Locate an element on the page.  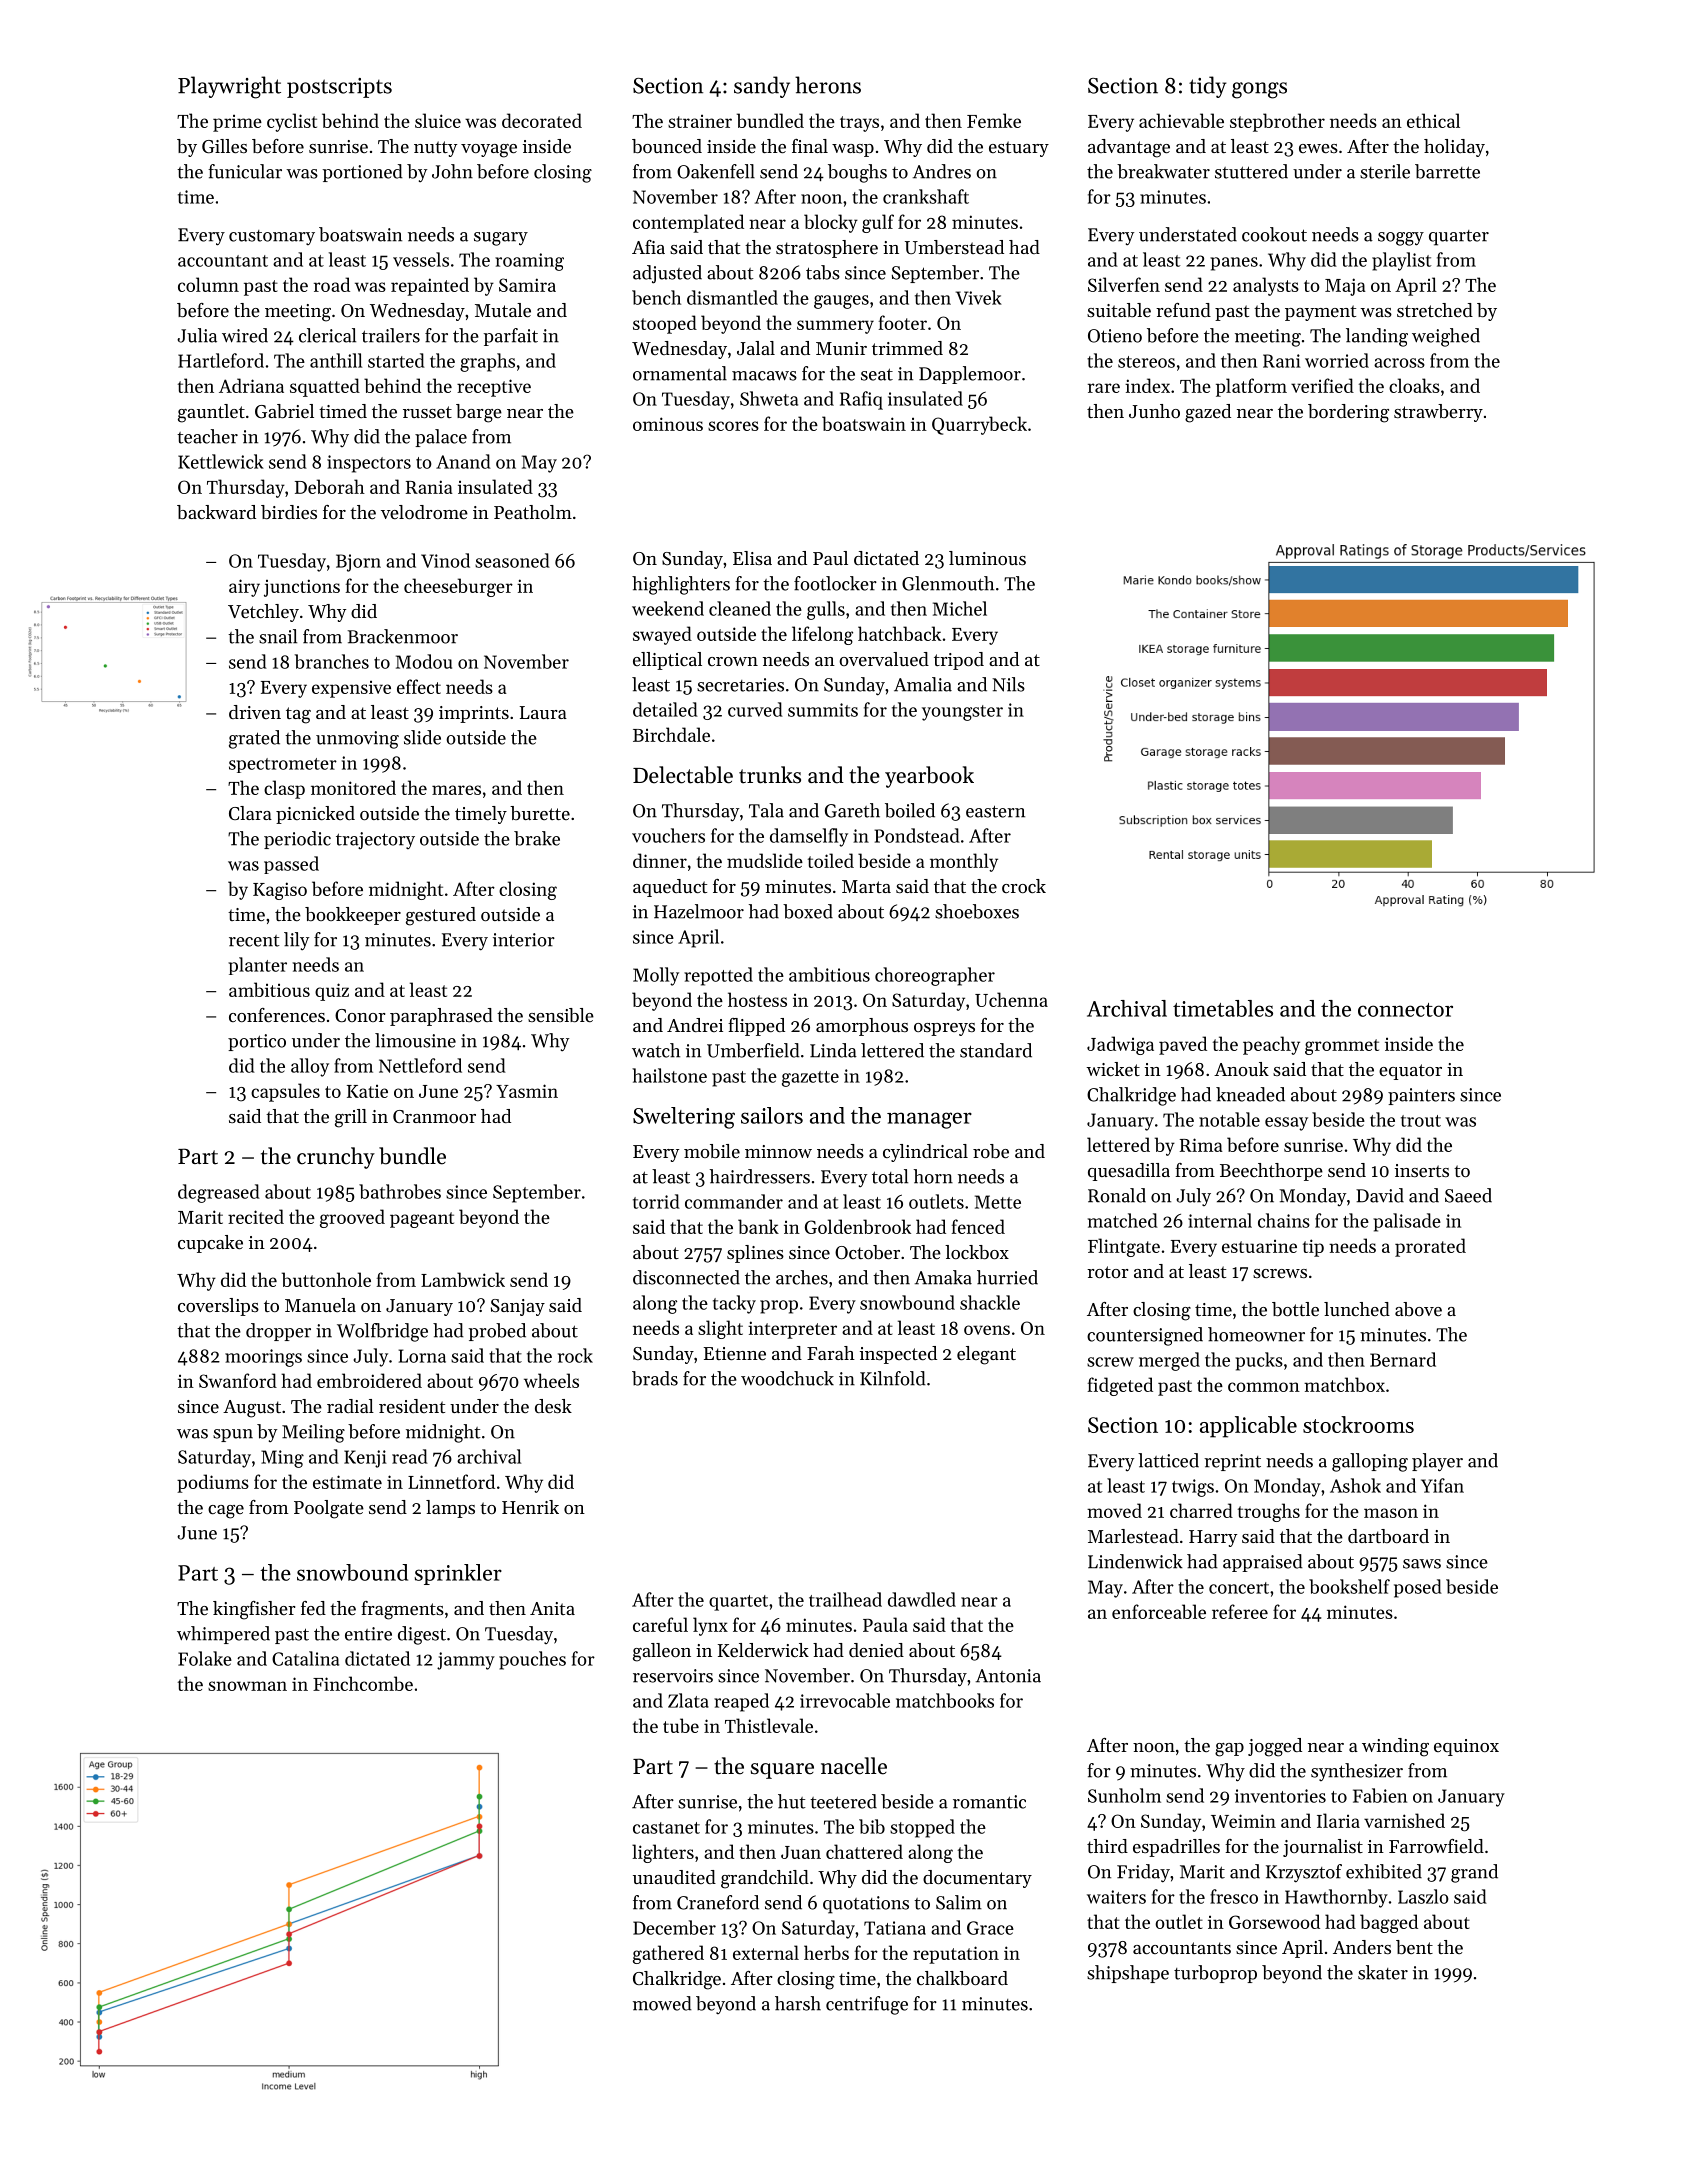
footlocker is located at coordinates (835, 583).
